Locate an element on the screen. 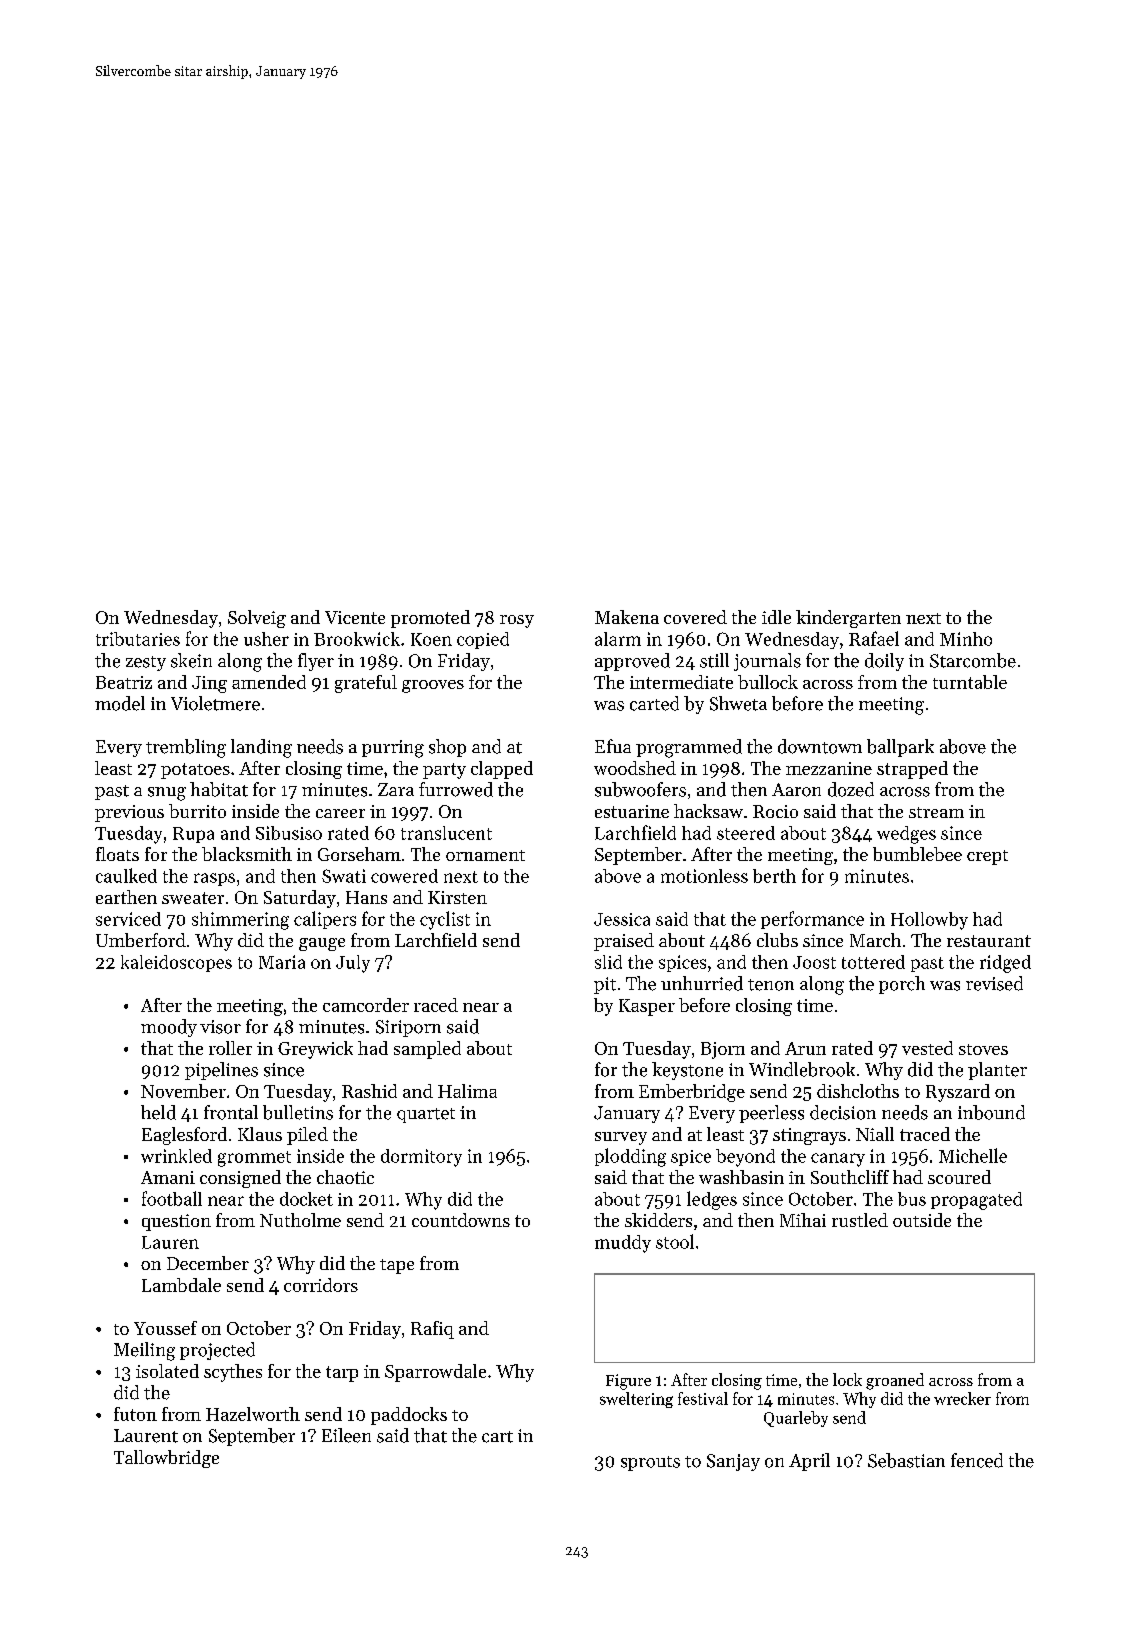 The width and height of the screenshot is (1130, 1637). Kasper is located at coordinates (647, 1007).
